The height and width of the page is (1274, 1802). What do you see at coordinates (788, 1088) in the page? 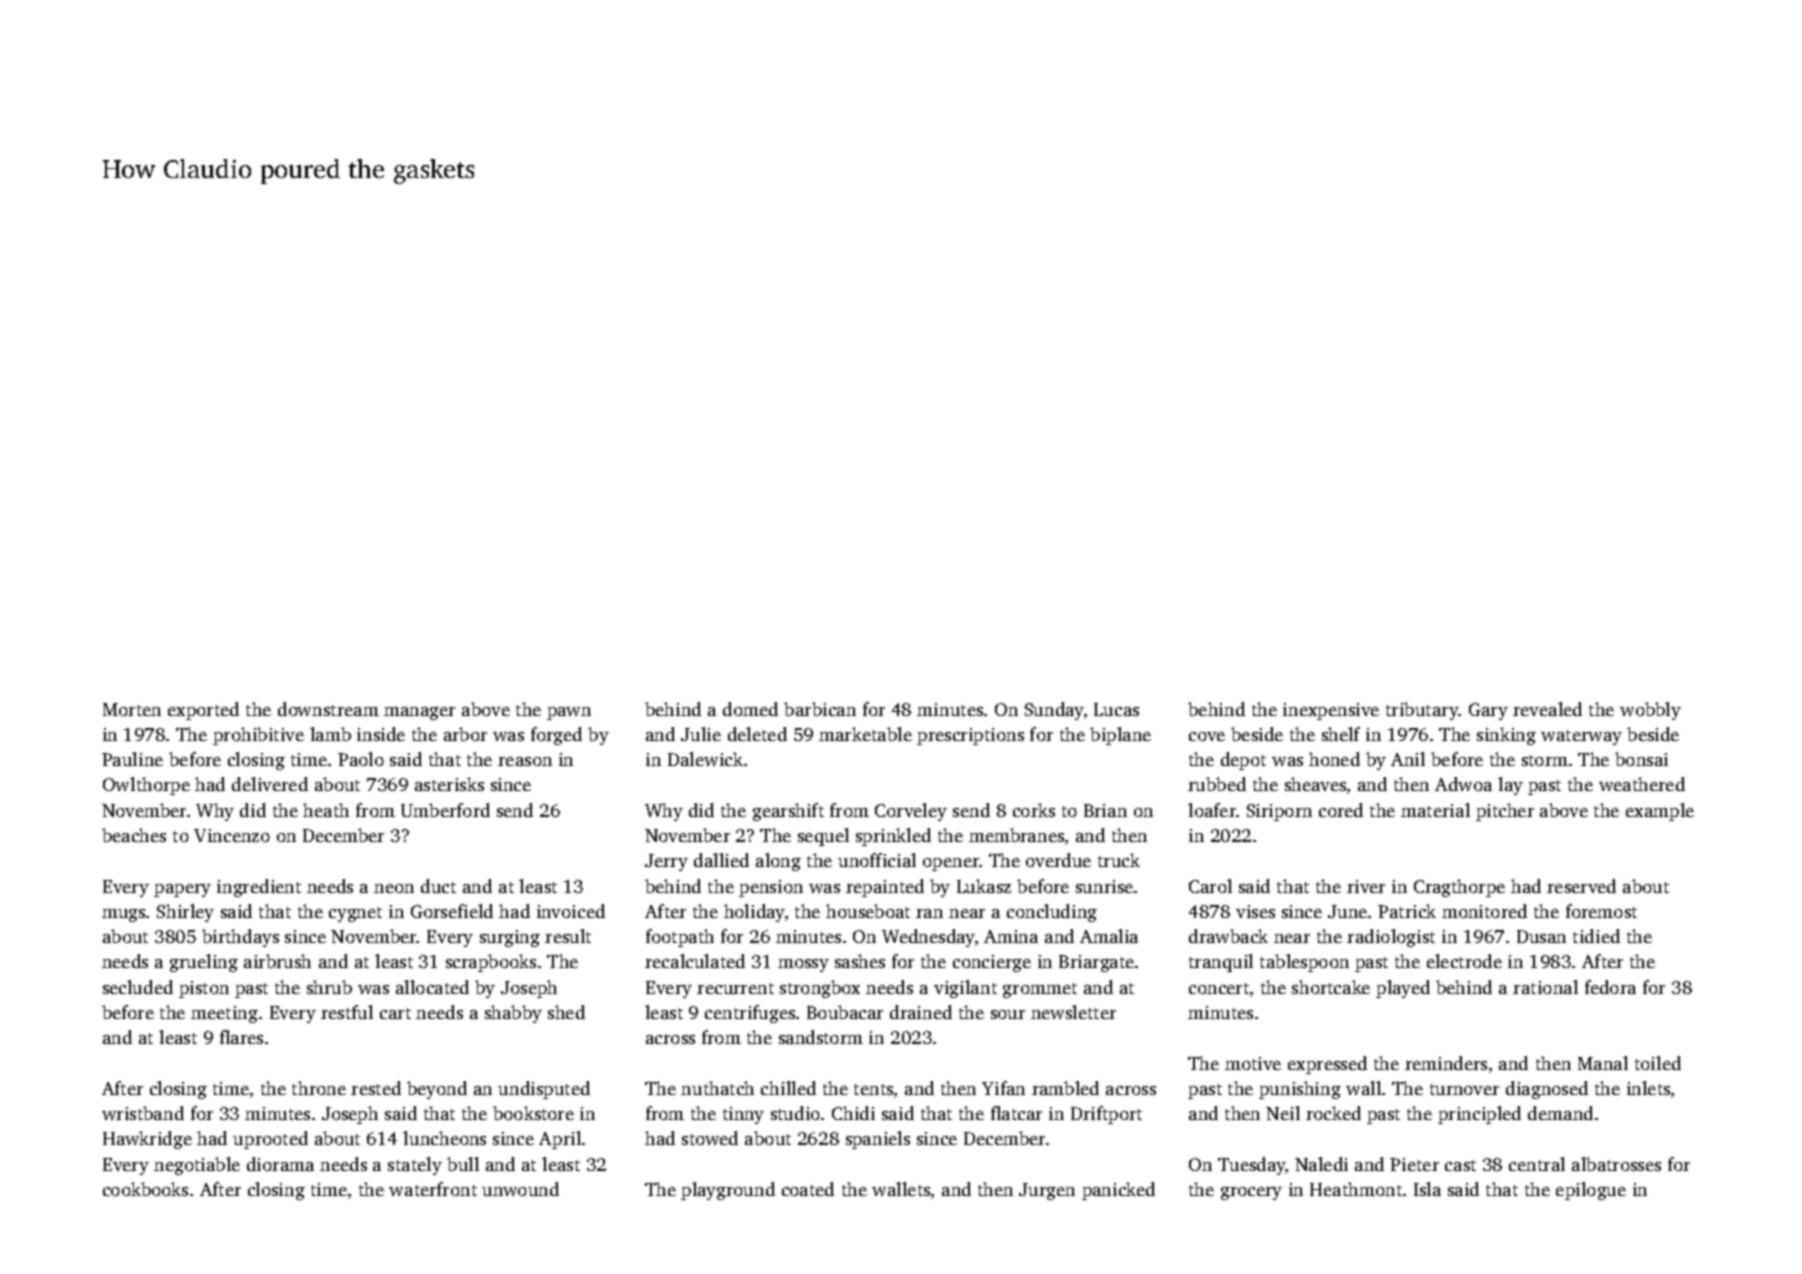
I see `chilled` at bounding box center [788, 1088].
